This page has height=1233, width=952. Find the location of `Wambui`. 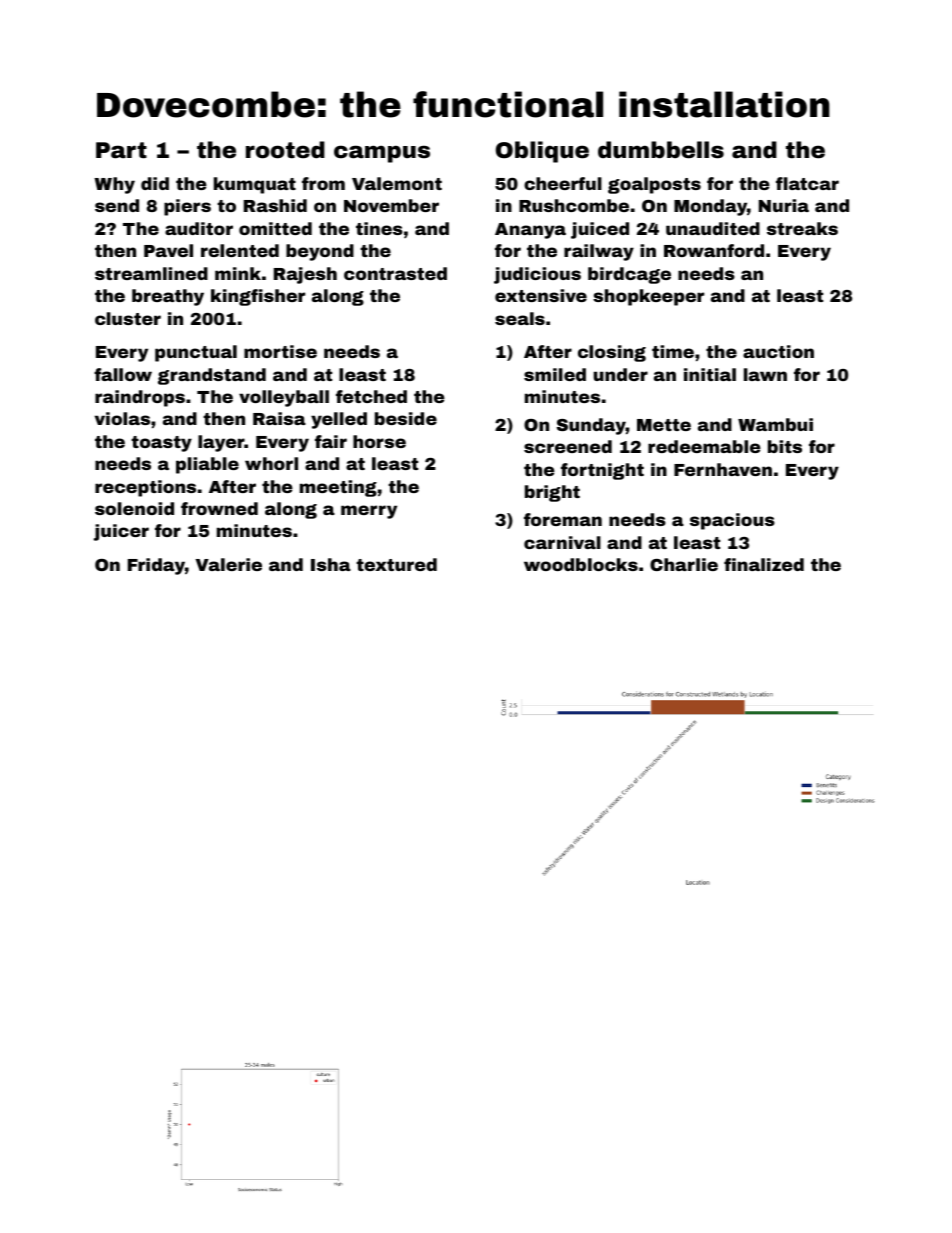

Wambui is located at coordinates (775, 424).
